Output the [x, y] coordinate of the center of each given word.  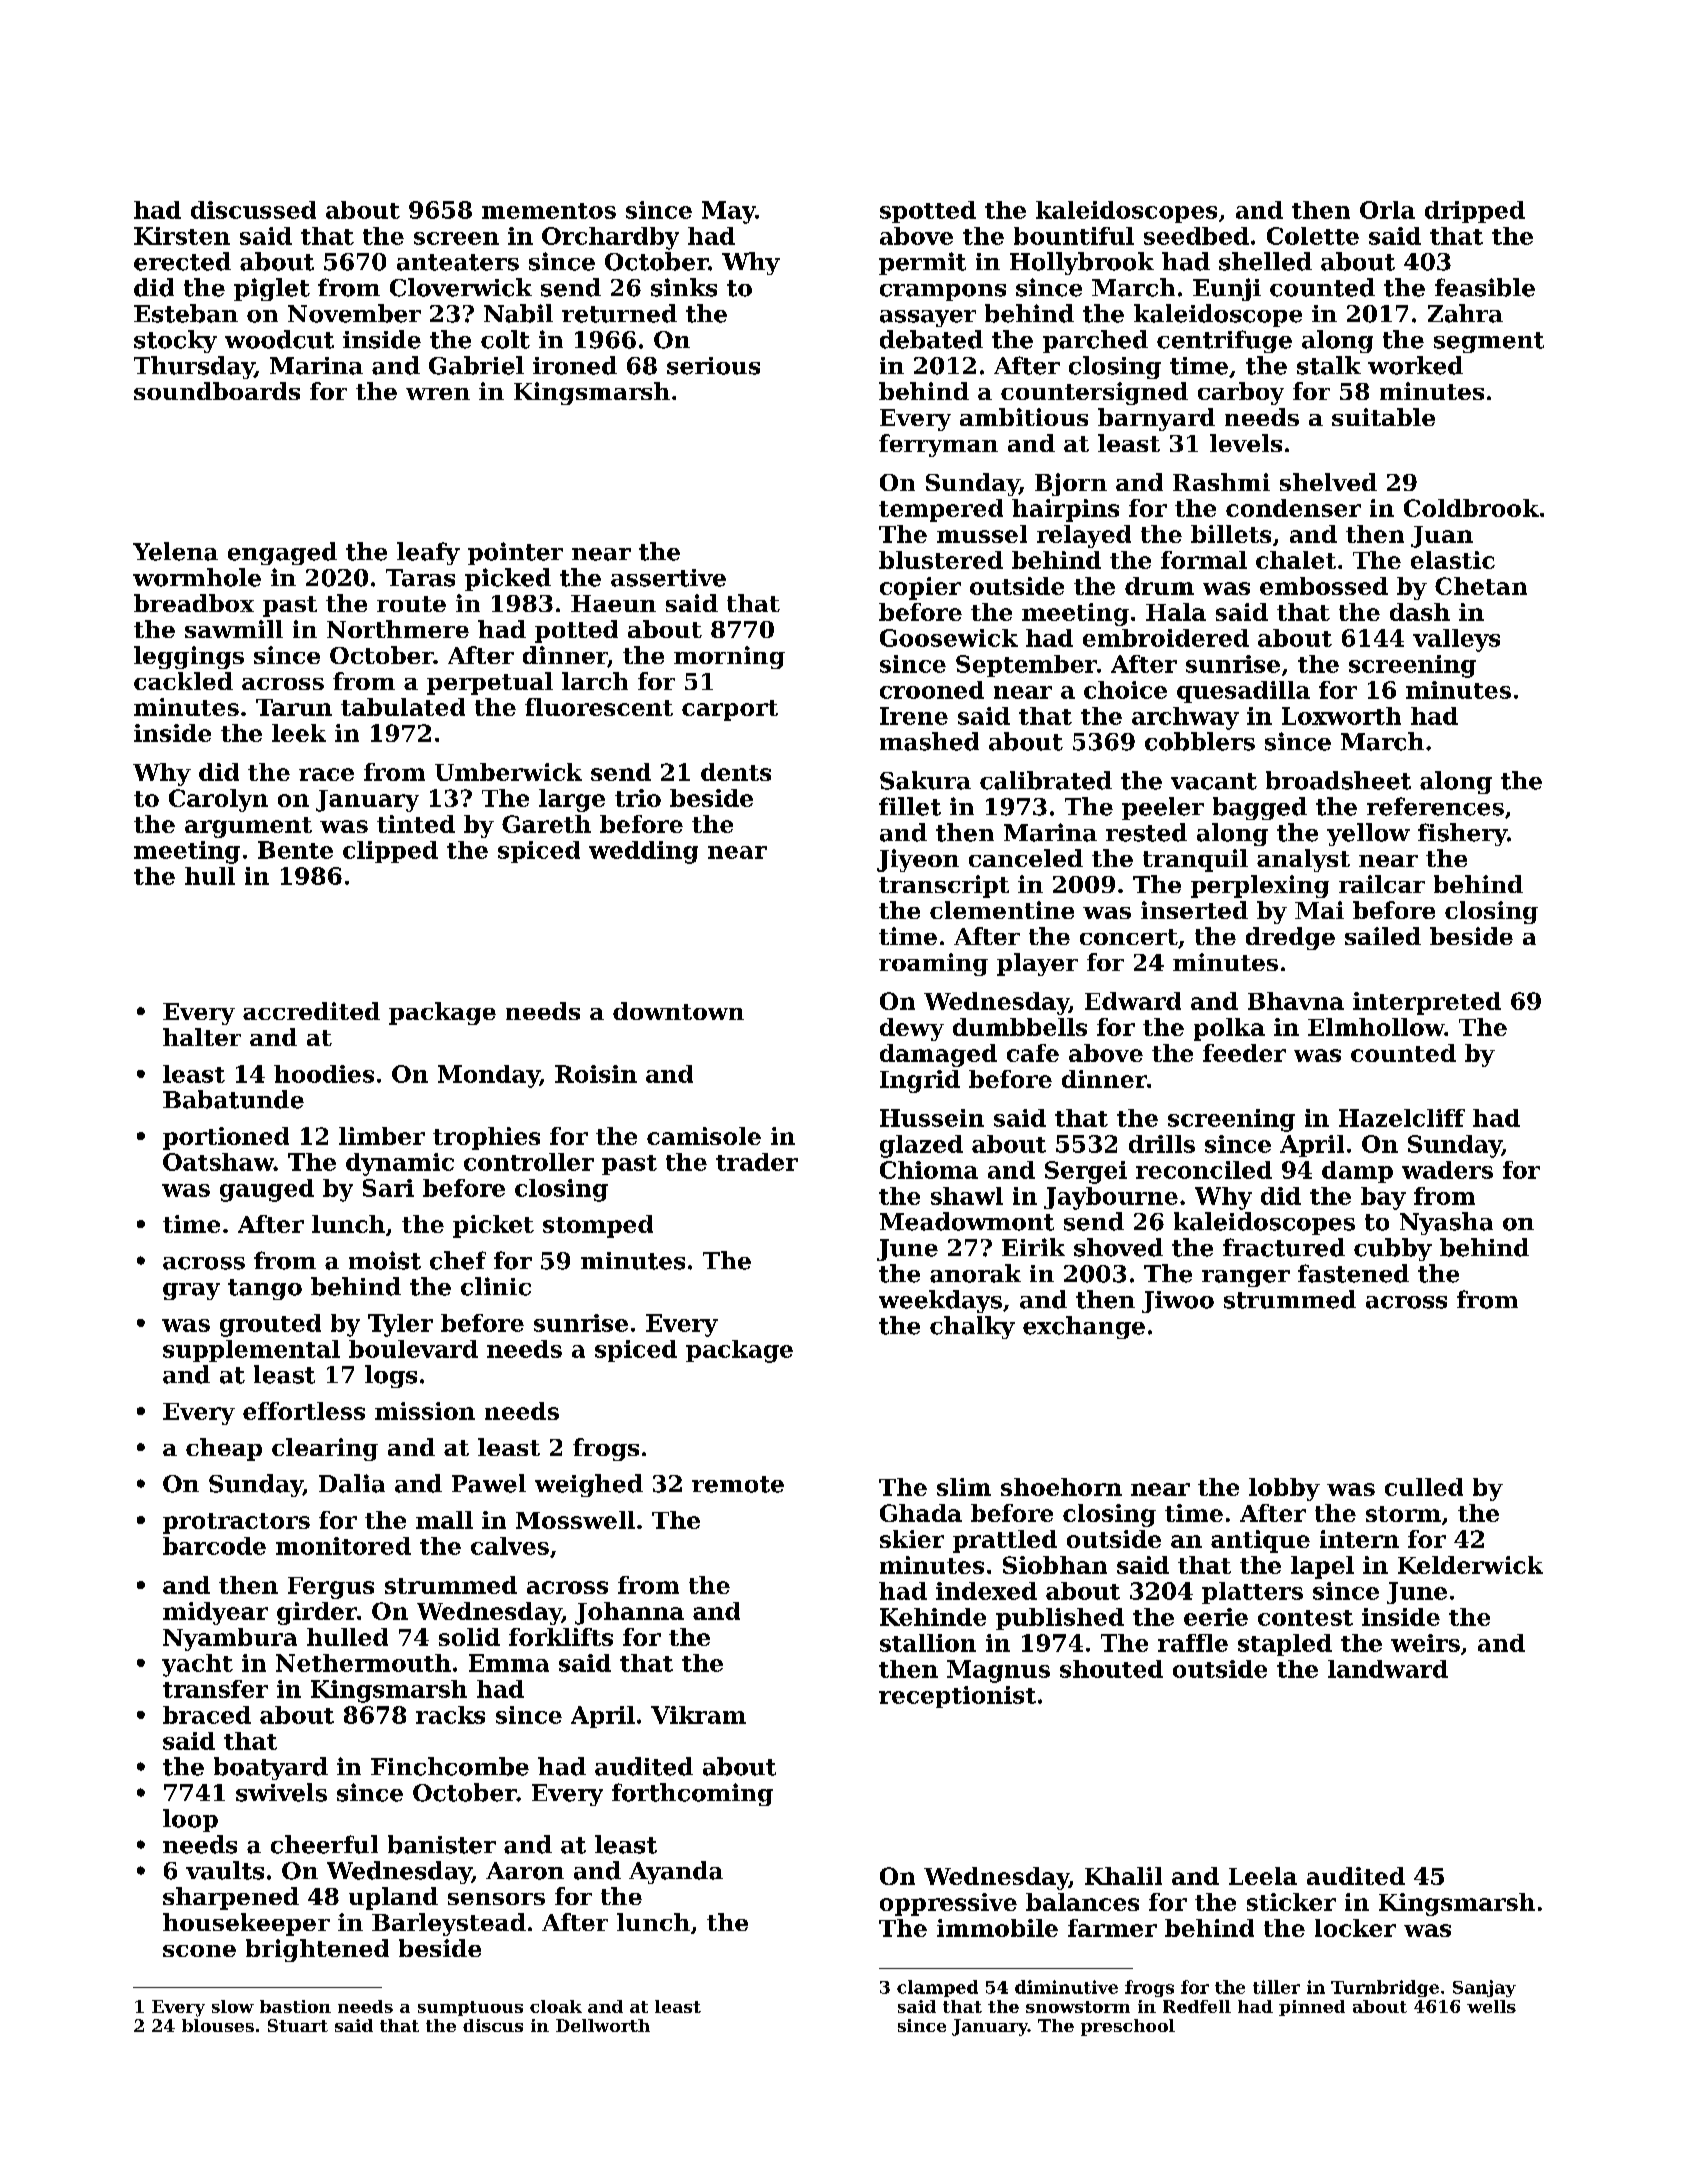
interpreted [1427, 1003]
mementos [549, 211]
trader [757, 1162]
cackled [183, 681]
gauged [267, 1190]
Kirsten [182, 236]
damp [1357, 1172]
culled [1424, 1487]
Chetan [1481, 586]
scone [199, 1951]
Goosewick [949, 638]
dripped [1475, 212]
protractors [236, 1523]
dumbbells [1020, 1027]
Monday [489, 1076]
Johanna [629, 1613]
